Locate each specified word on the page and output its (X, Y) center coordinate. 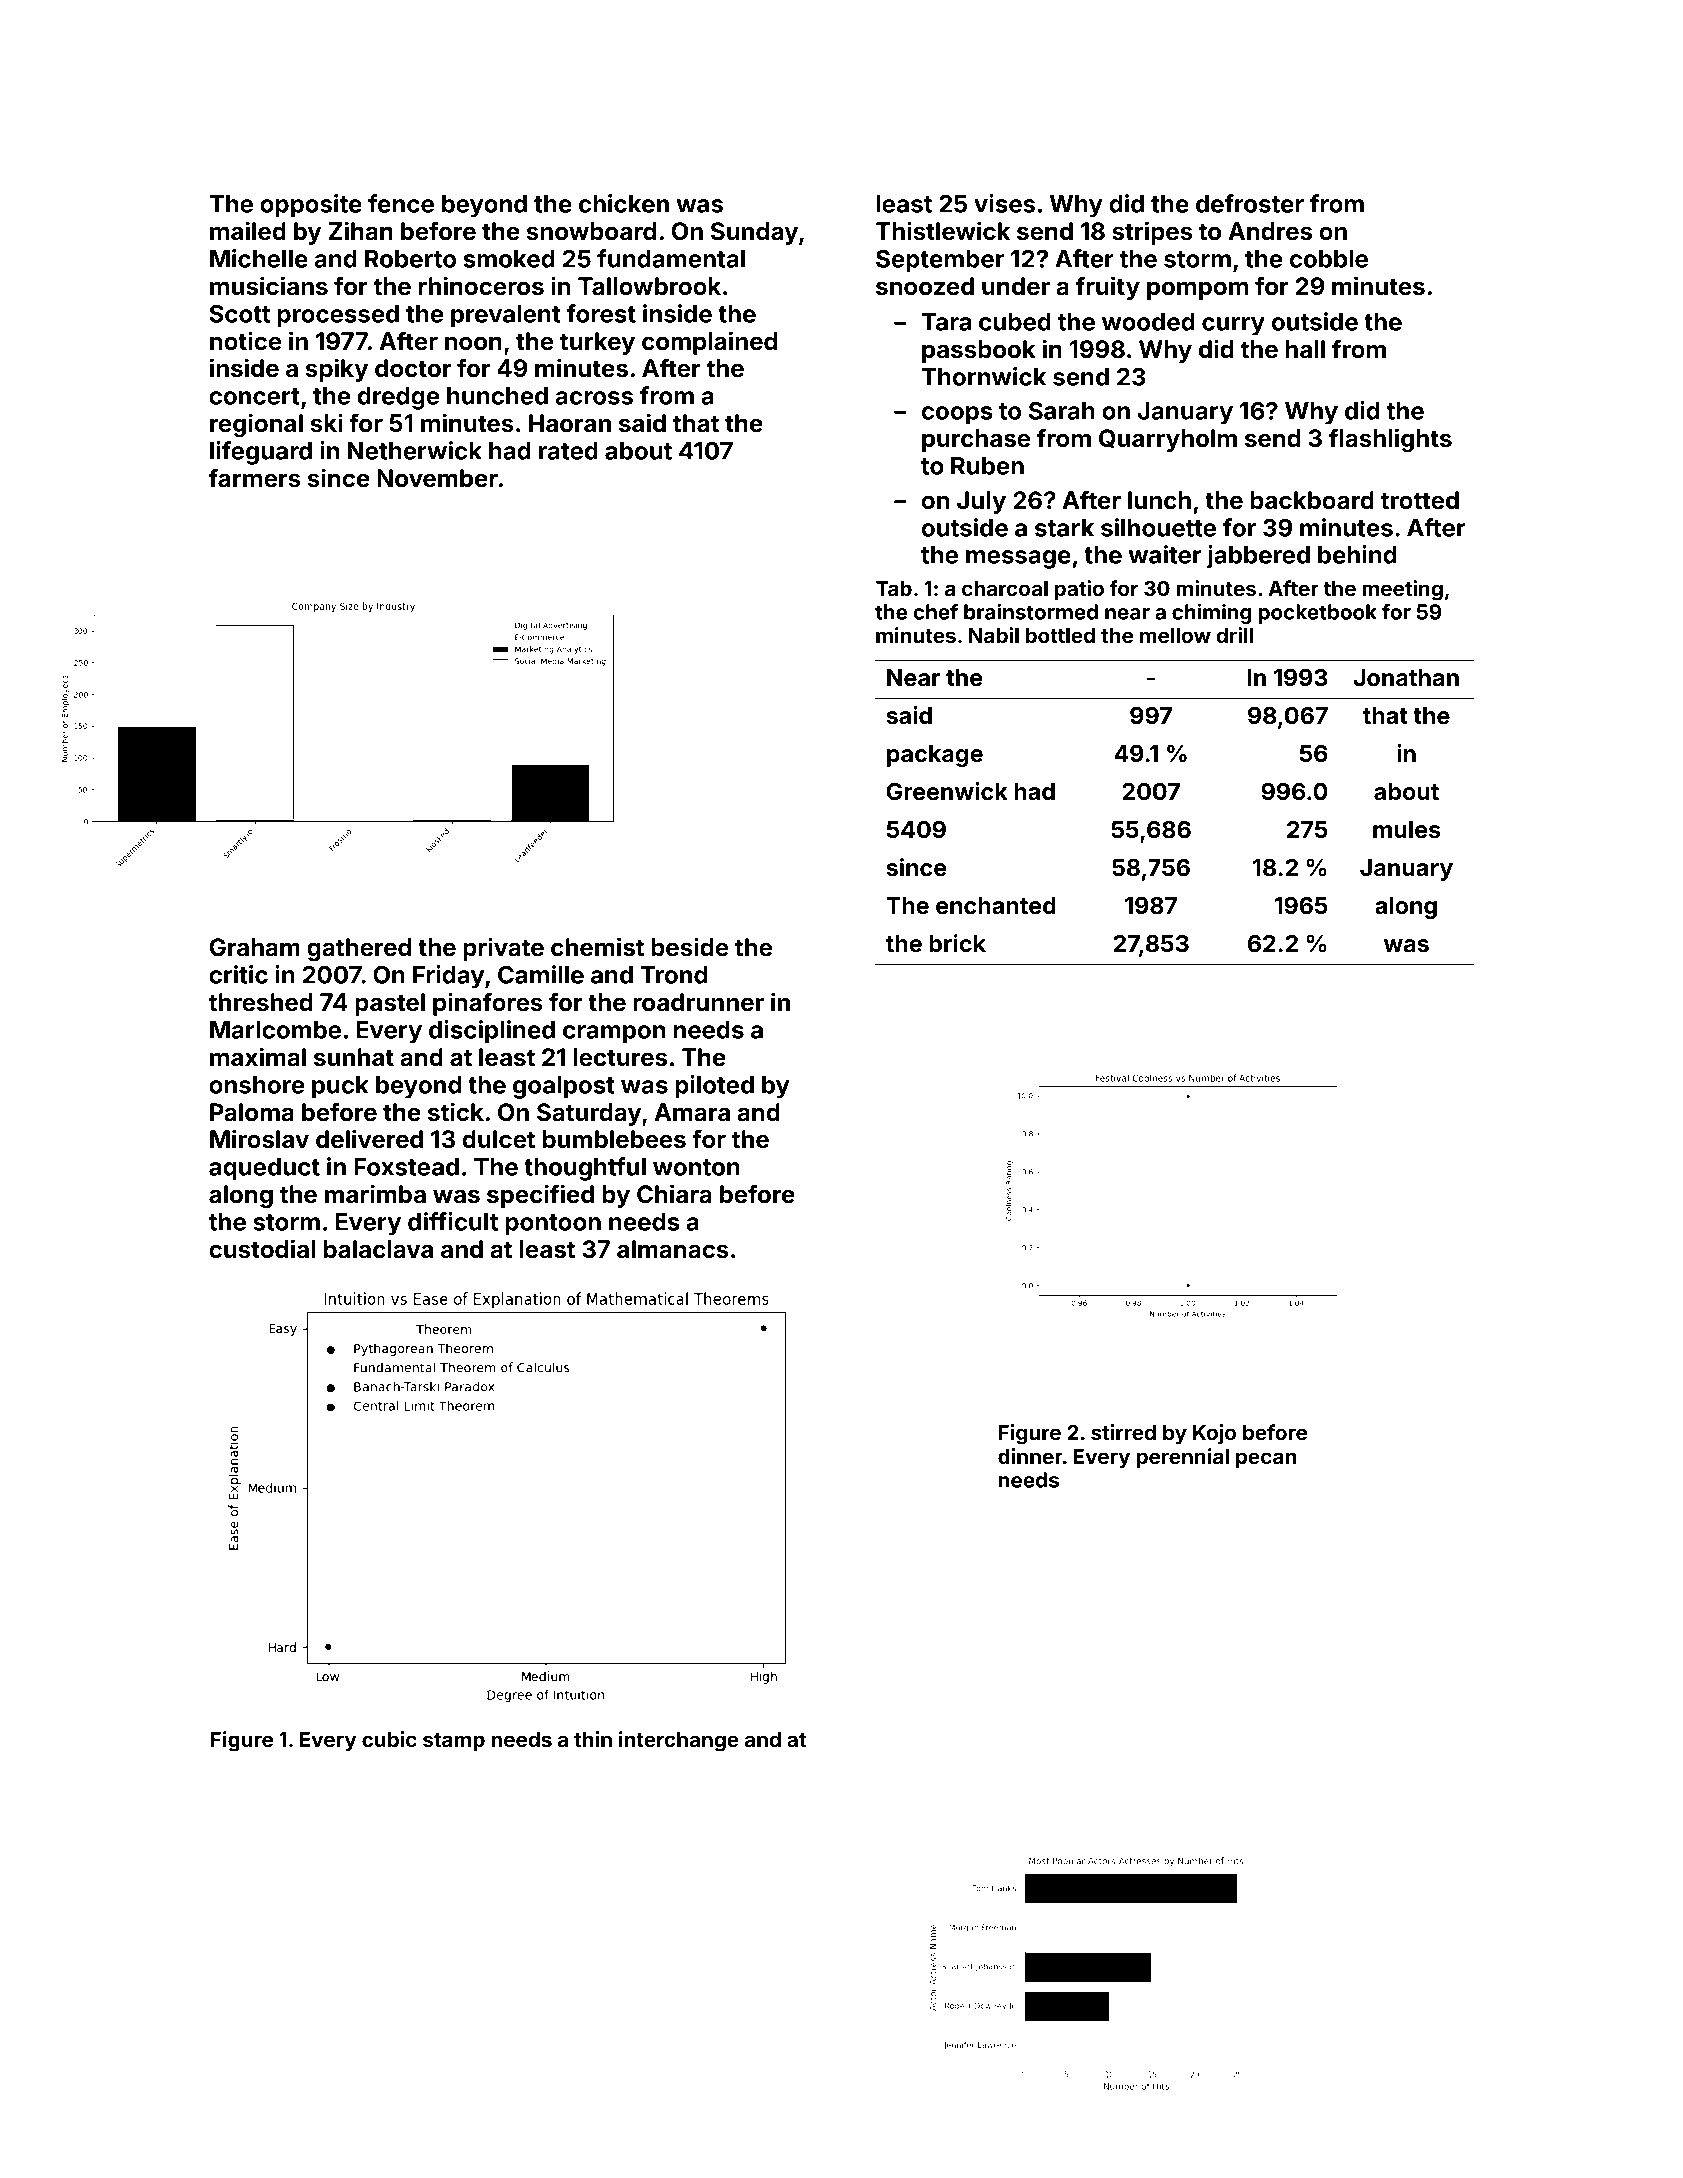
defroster (1250, 203)
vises (1004, 203)
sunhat (354, 1057)
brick (957, 943)
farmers (254, 478)
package (935, 756)
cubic (389, 1739)
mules (1406, 830)
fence (401, 203)
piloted (714, 1087)
